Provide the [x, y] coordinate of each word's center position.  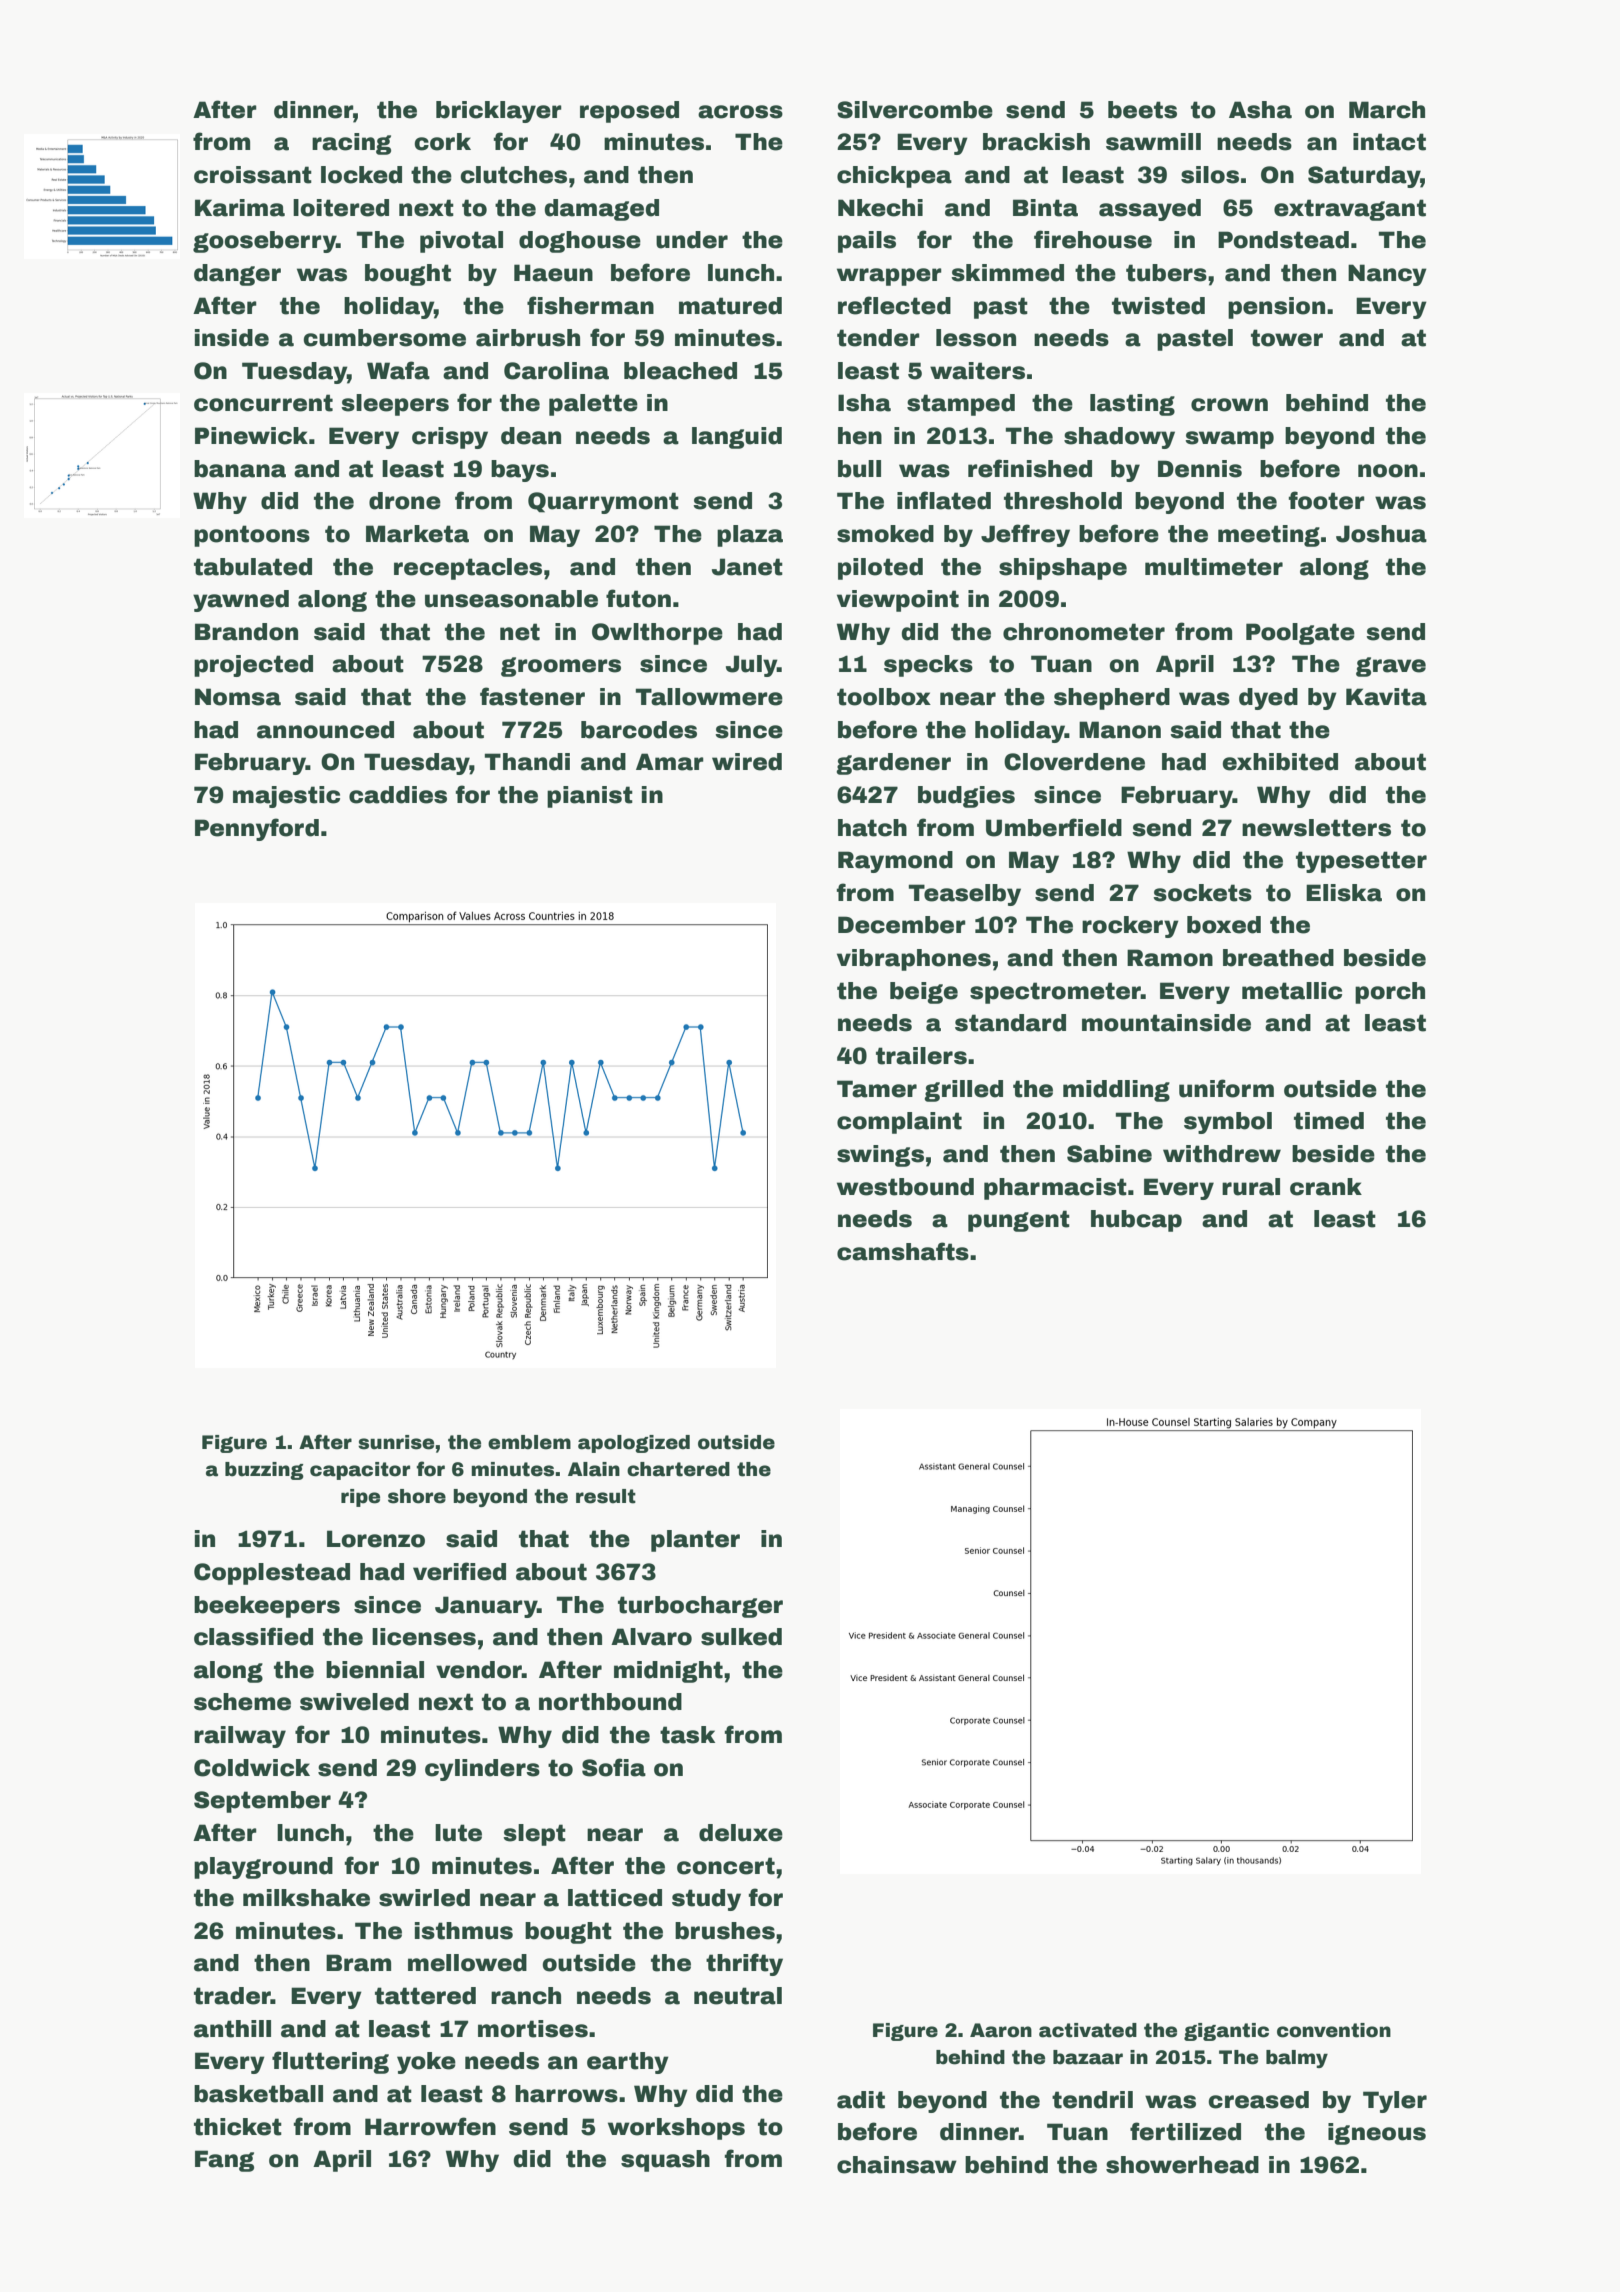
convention [1334, 2030]
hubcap [1136, 1221]
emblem [529, 1442]
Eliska [1344, 893]
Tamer [877, 1089]
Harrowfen [430, 2126]
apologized [634, 1444]
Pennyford [257, 829]
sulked [741, 1637]
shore [417, 1496]
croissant [253, 175]
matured [730, 306]
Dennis [1200, 469]
